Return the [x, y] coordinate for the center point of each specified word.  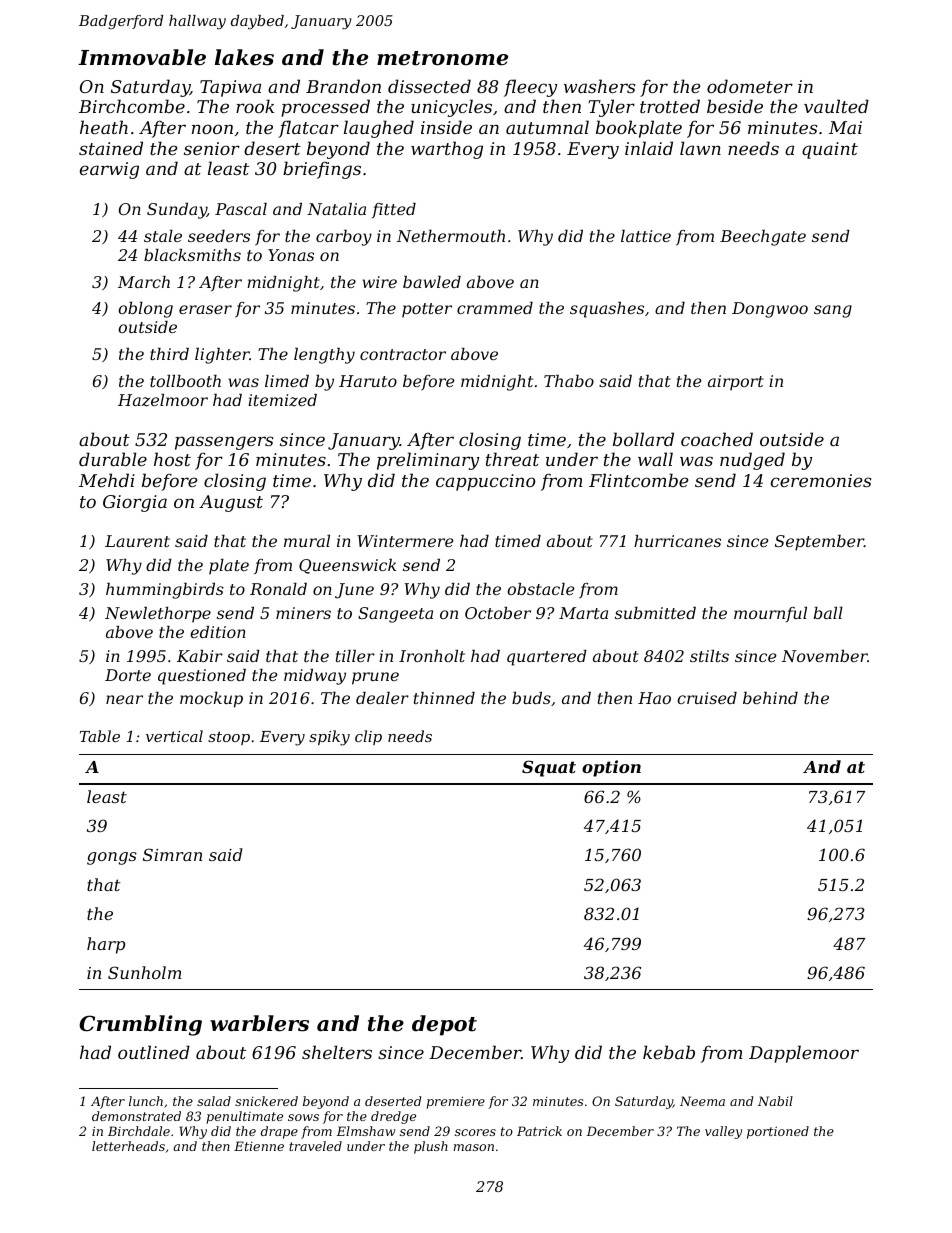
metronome [442, 58]
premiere [455, 1102]
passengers [224, 443]
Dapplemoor [804, 1054]
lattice [646, 236]
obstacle [541, 589]
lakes [244, 57]
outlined [154, 1052]
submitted [655, 613]
